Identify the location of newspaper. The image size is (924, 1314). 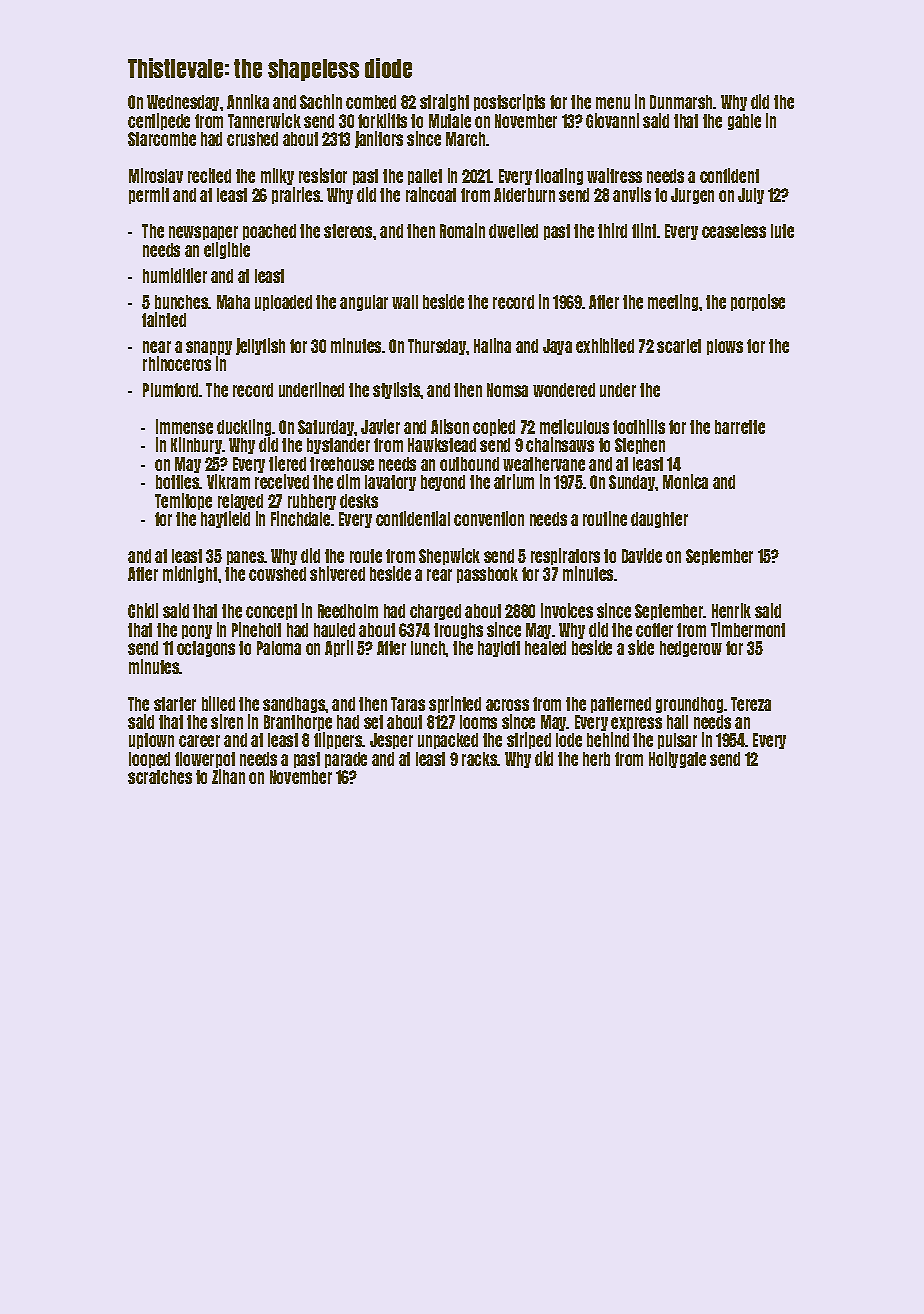
(203, 233).
